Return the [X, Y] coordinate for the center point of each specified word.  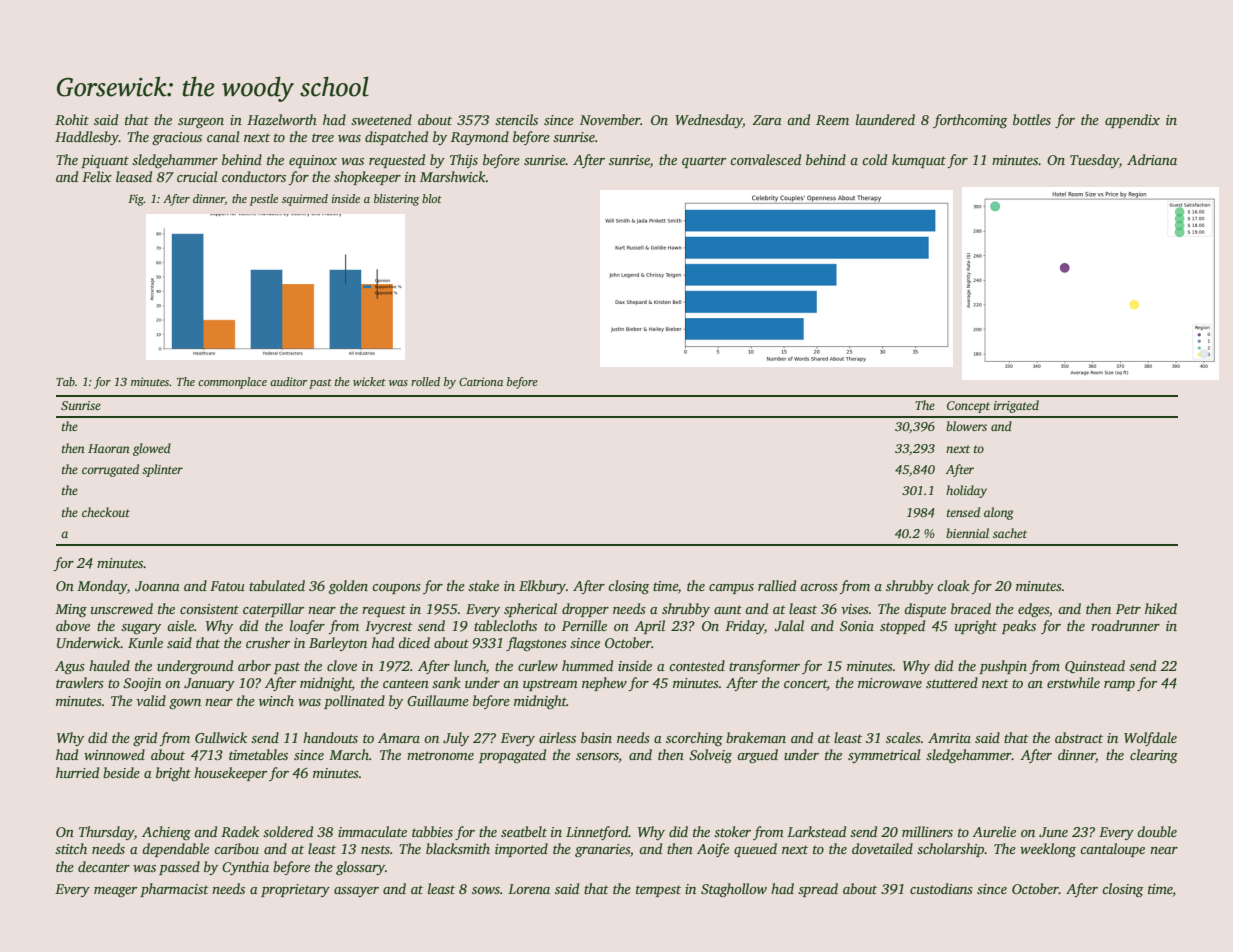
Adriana [1152, 159]
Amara [399, 738]
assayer [356, 892]
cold [874, 159]
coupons [396, 589]
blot [432, 198]
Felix [97, 176]
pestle [263, 200]
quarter [704, 162]
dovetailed [882, 848]
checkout [106, 512]
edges [1033, 610]
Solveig [710, 756]
